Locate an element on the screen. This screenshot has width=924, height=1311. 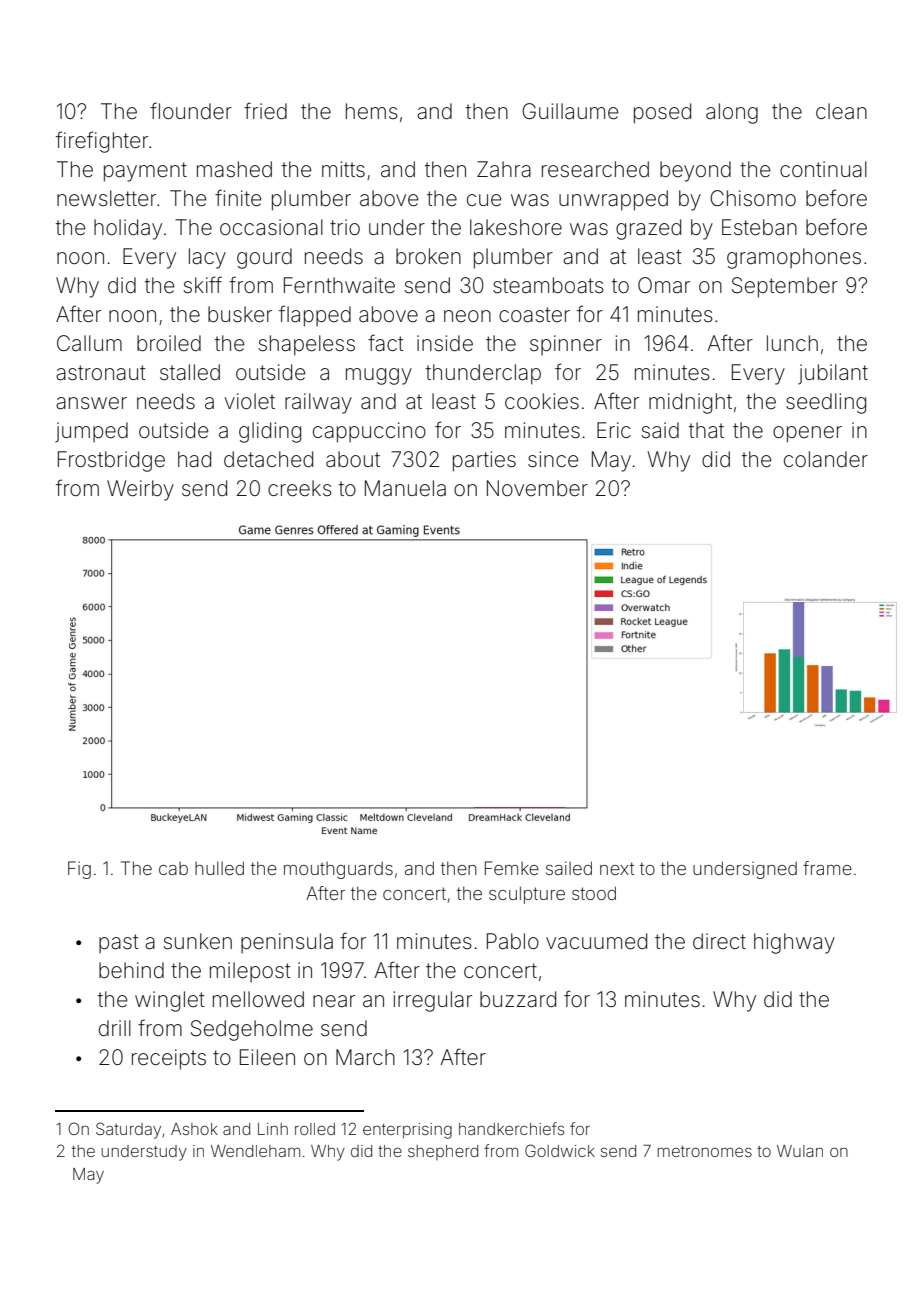
since is located at coordinates (553, 459).
